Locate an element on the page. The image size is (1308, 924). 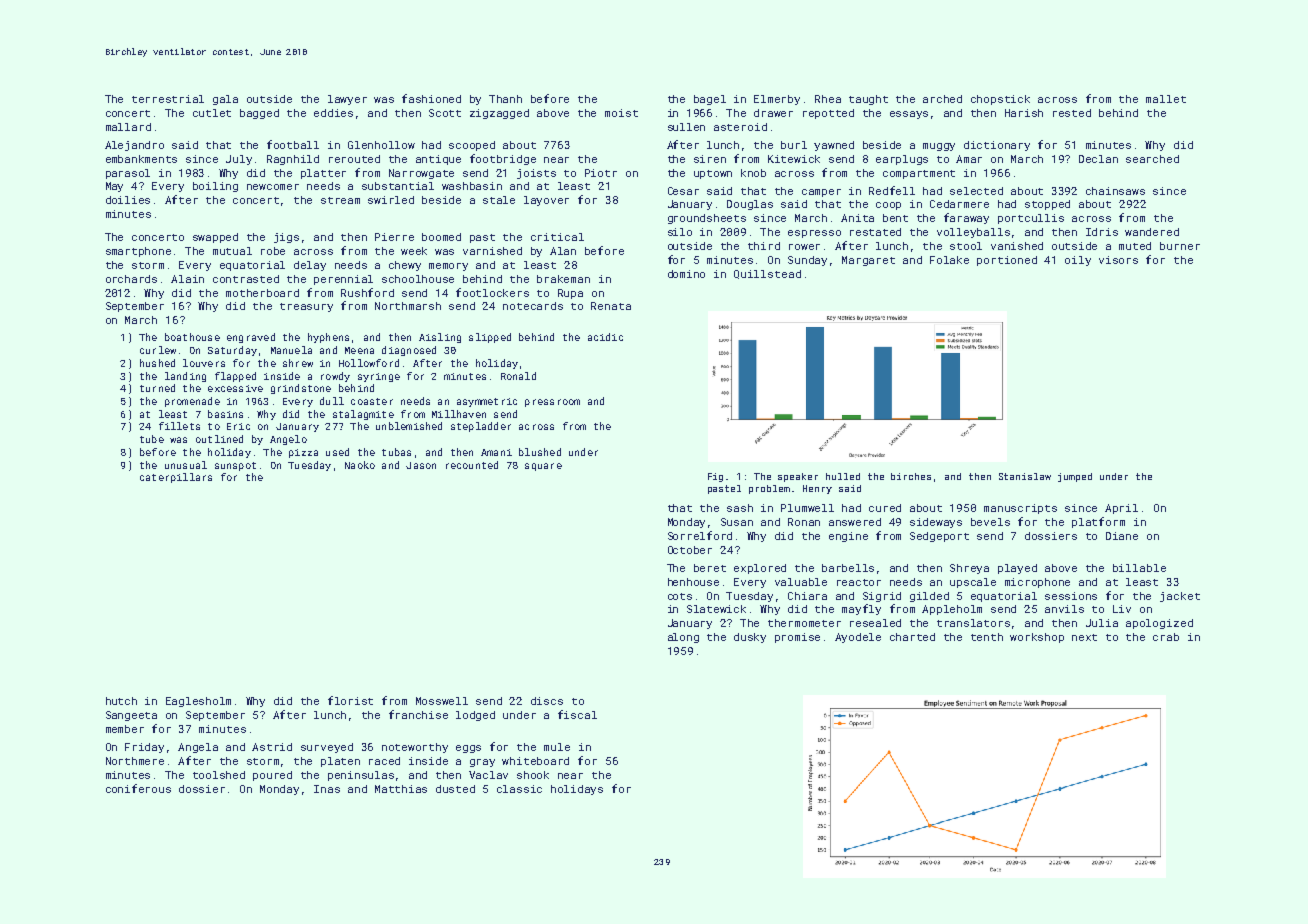
shook is located at coordinates (533, 775).
